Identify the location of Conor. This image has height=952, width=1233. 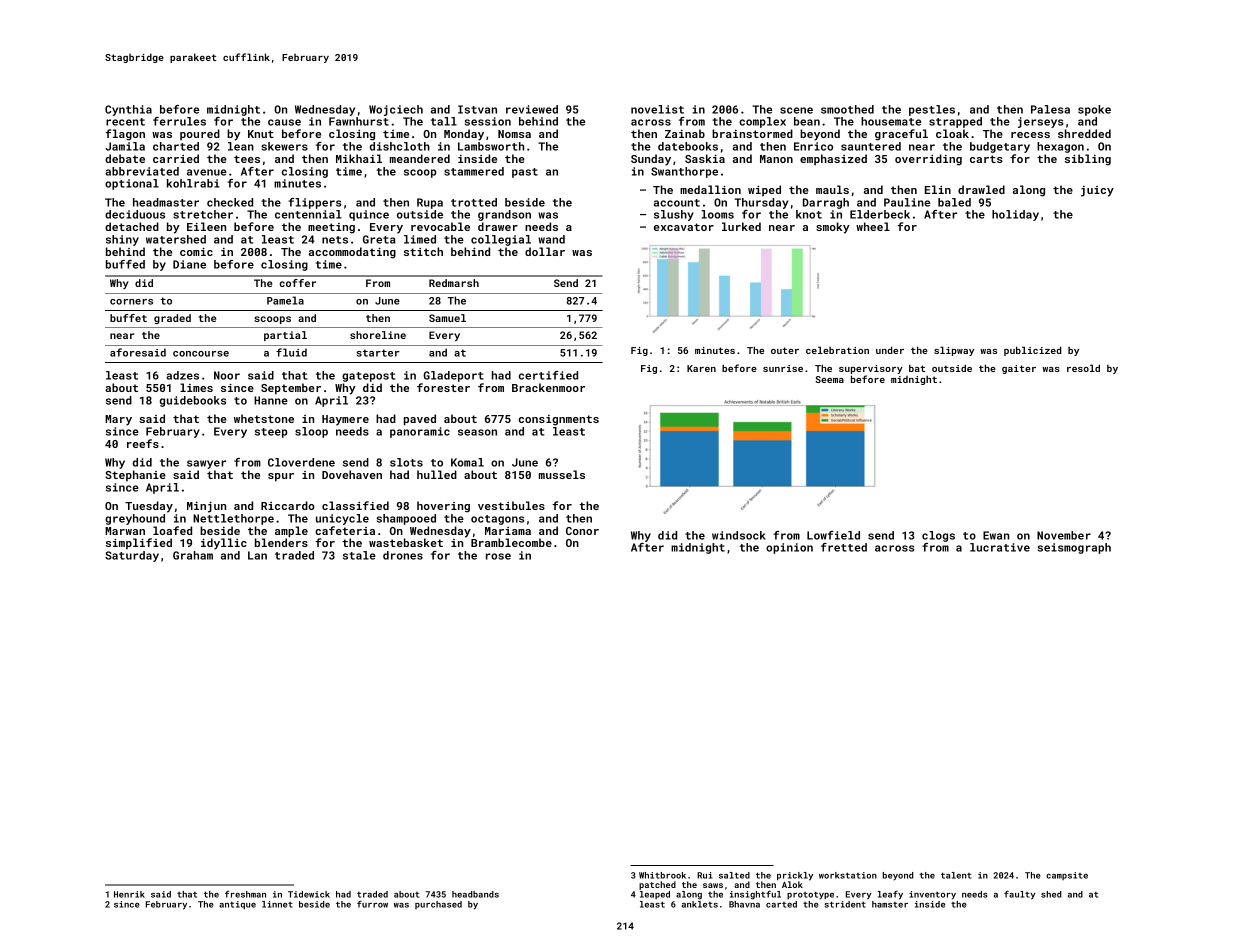
(582, 531).
